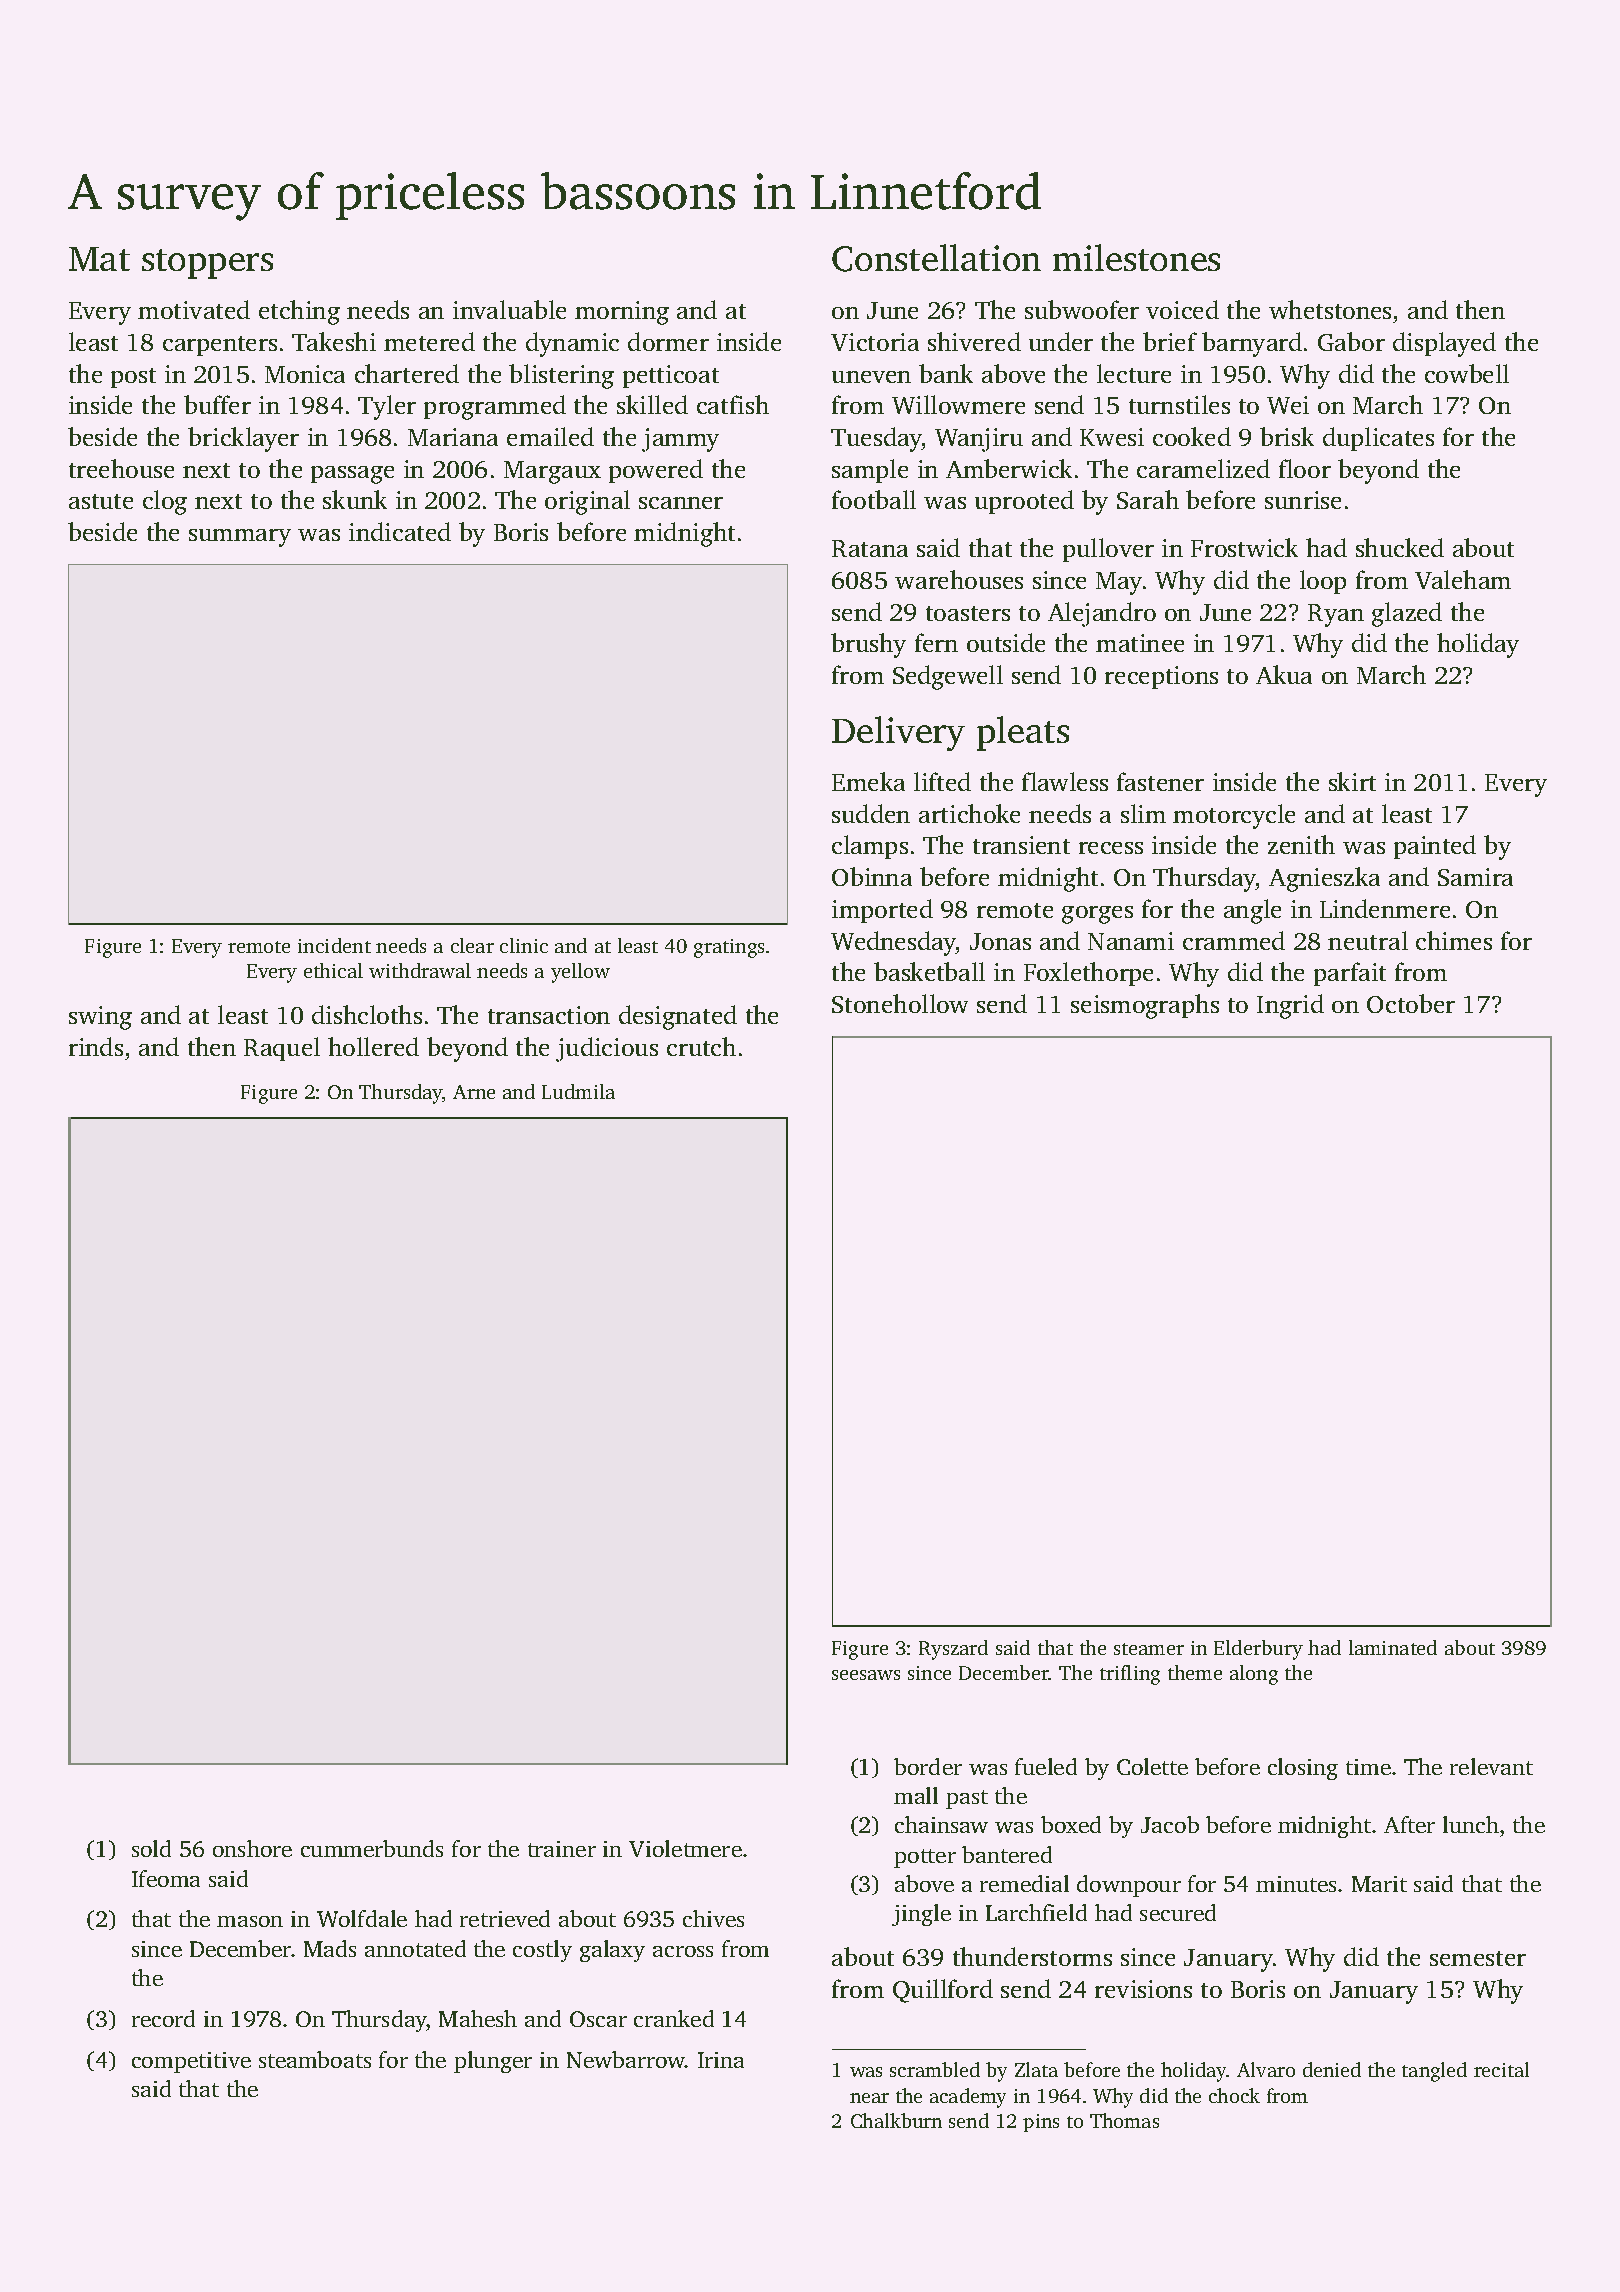 The image size is (1620, 2292). Describe the element at coordinates (1393, 1647) in the image. I see `laminated` at that location.
